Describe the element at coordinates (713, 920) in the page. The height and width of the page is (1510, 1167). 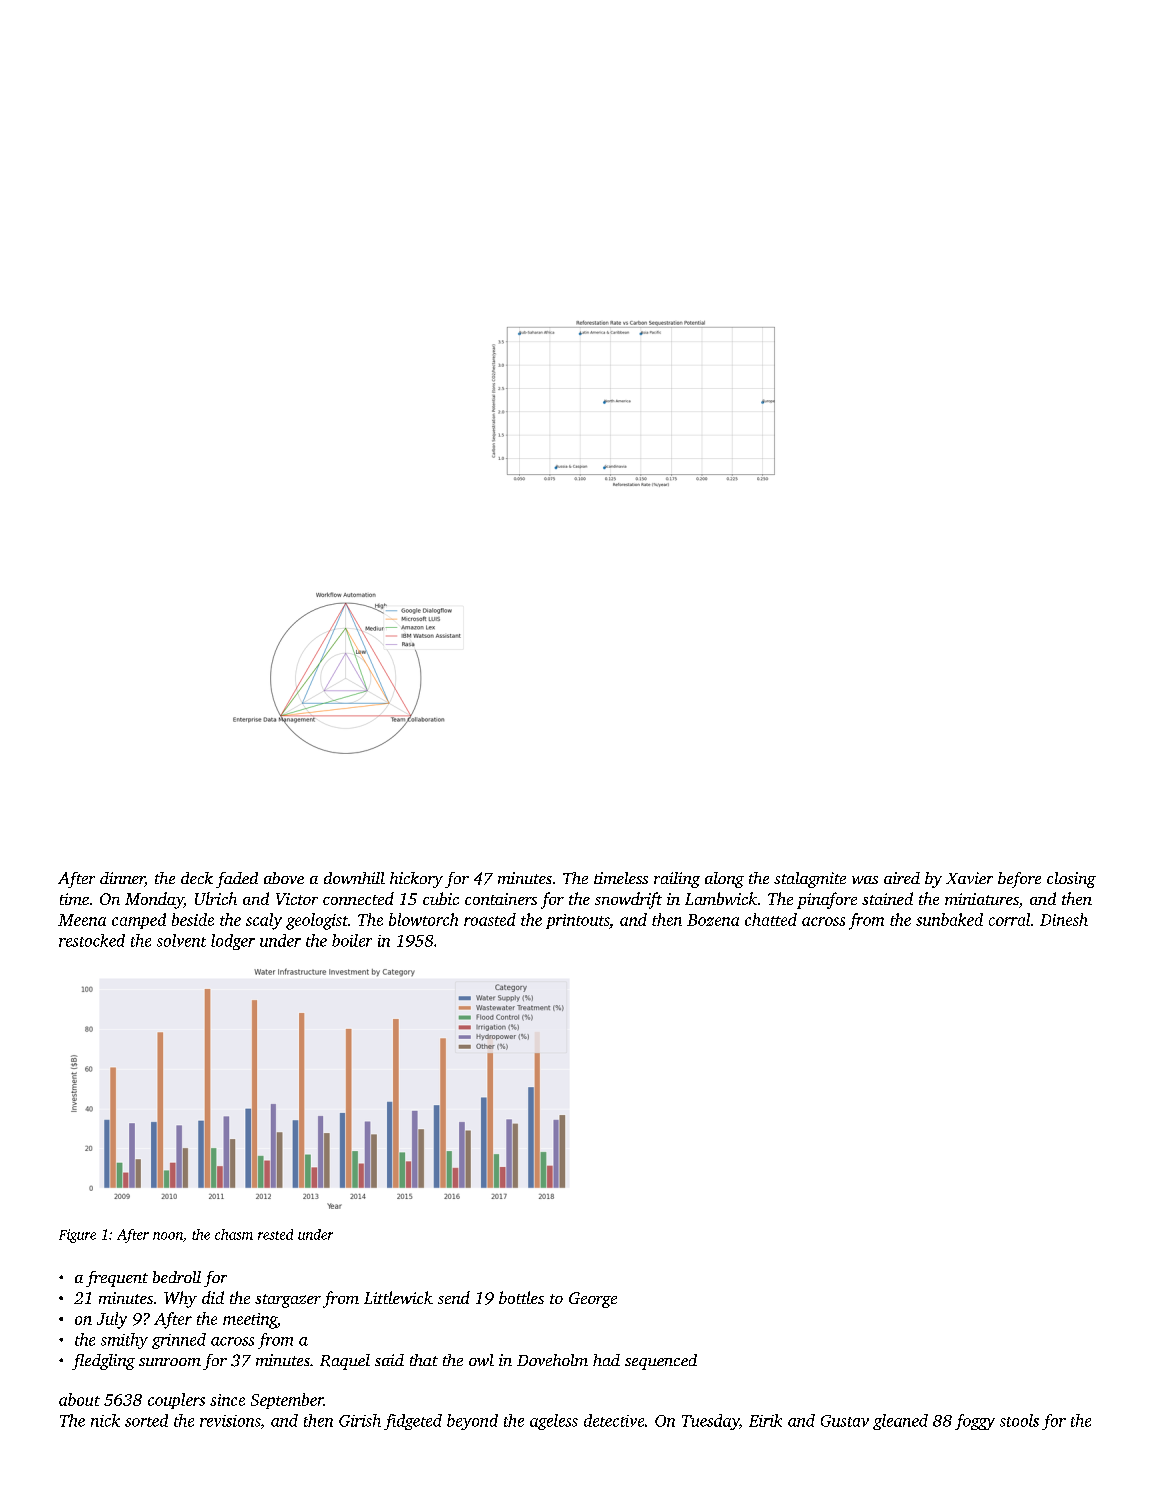
I see `Bozena` at that location.
